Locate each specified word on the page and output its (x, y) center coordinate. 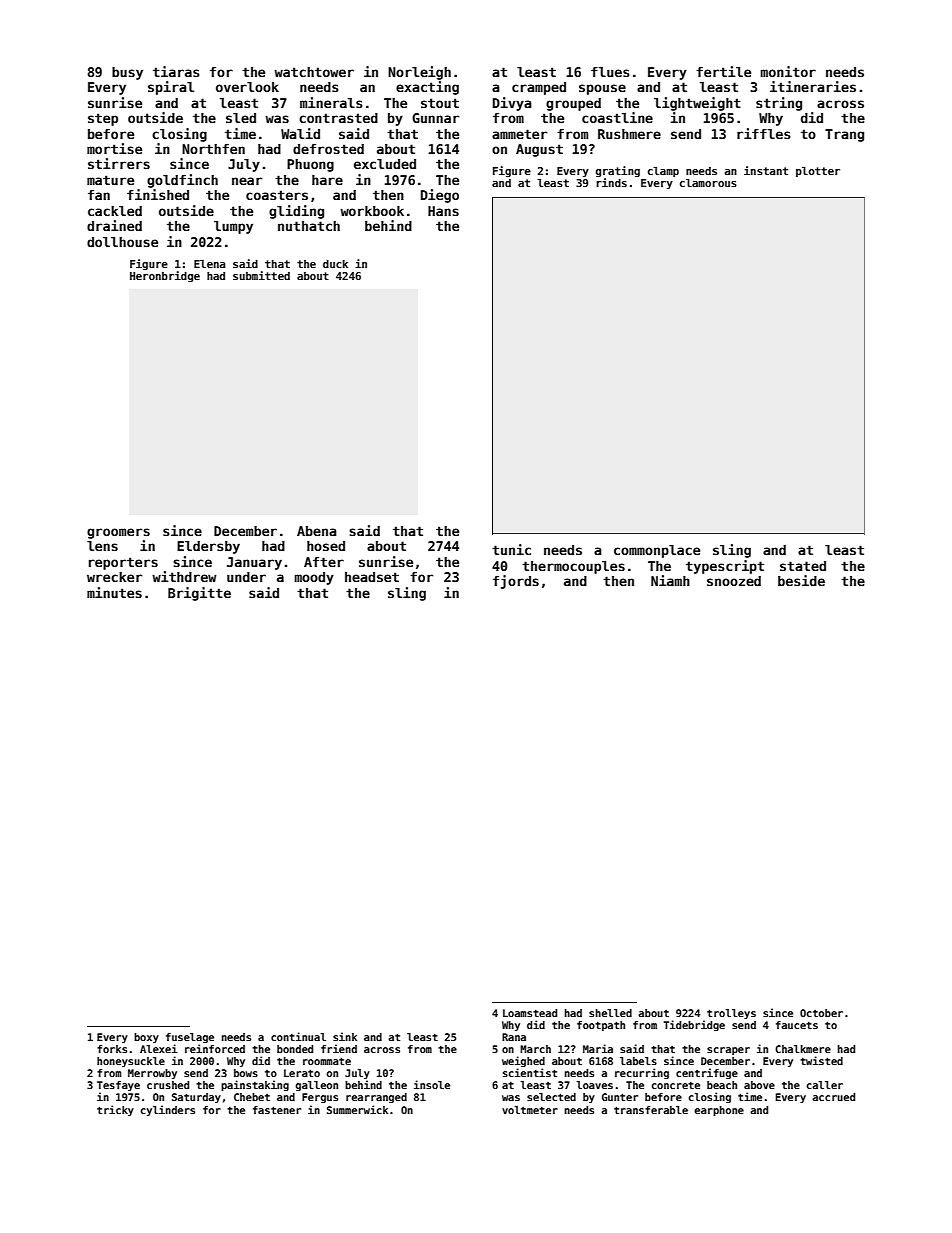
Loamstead (530, 1013)
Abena (317, 531)
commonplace (657, 551)
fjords (516, 582)
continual (298, 1036)
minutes (114, 592)
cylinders (168, 1110)
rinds (611, 182)
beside (801, 580)
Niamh (670, 580)
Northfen (213, 149)
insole (432, 1084)
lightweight (697, 104)
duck (335, 264)
